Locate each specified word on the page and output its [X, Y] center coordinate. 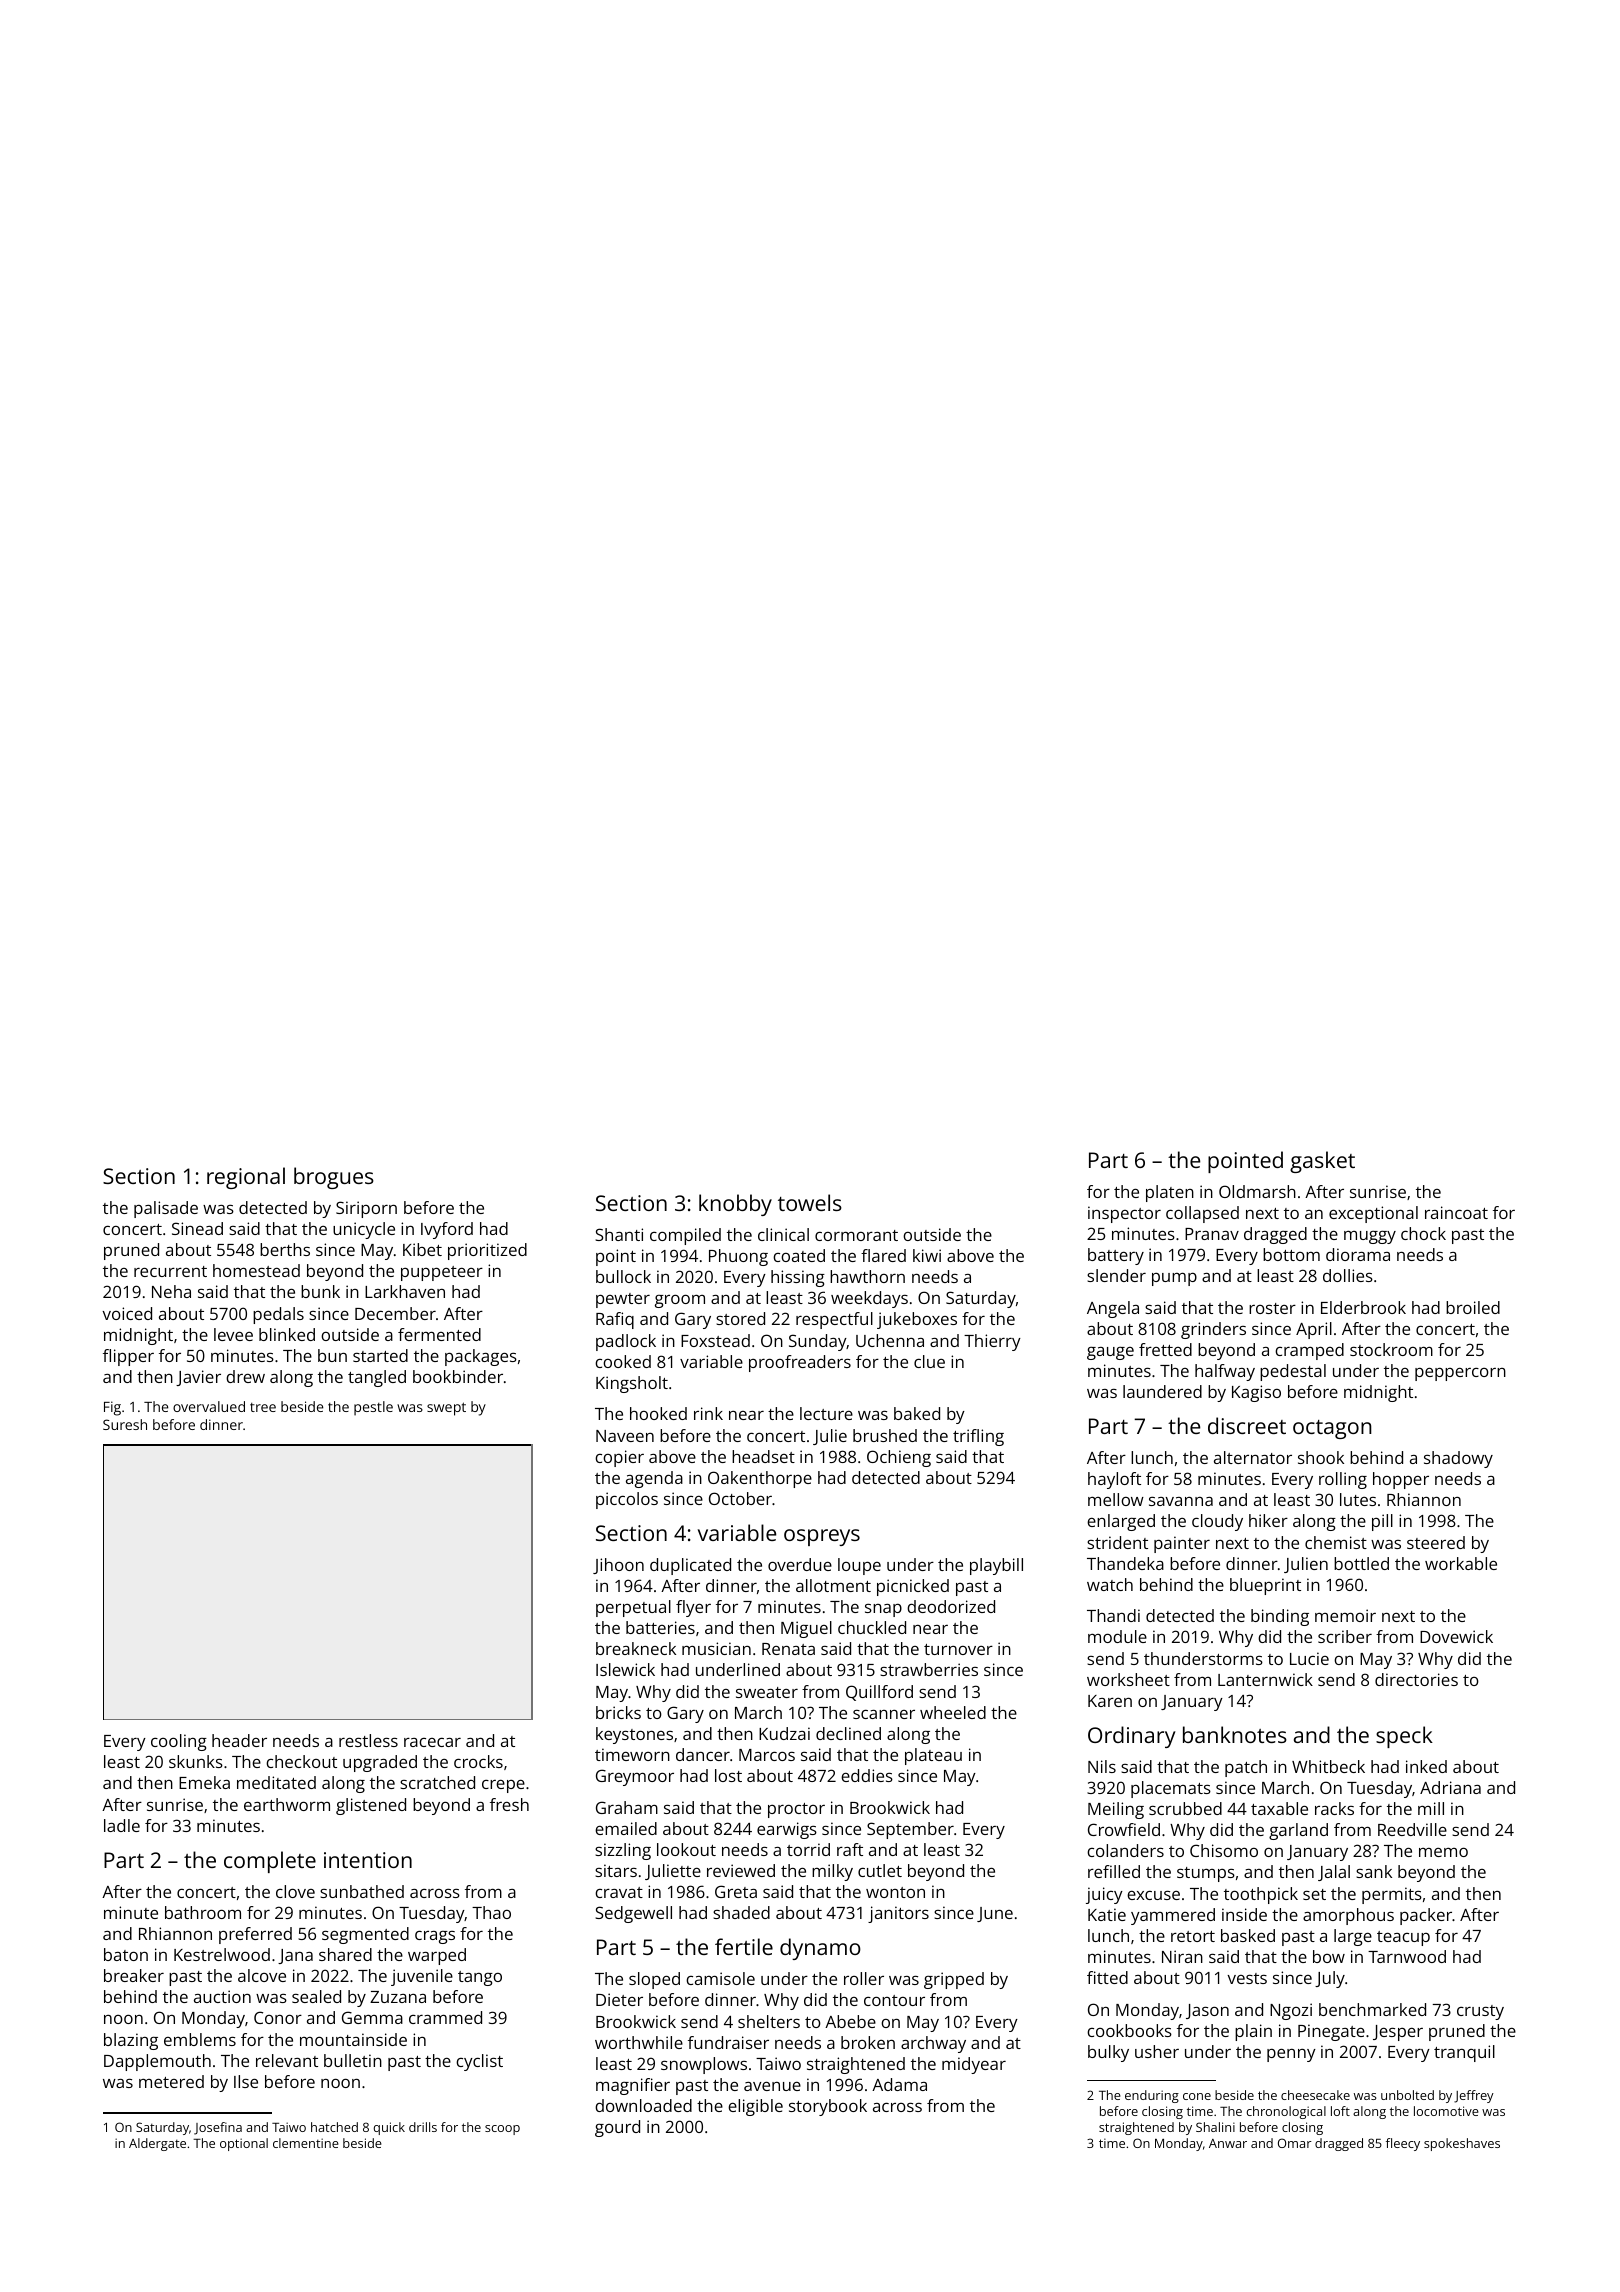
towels [810, 1202]
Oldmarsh [1257, 1191]
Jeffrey [1474, 2096]
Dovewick [1456, 1636]
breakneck [636, 1648]
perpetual [633, 1608]
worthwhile [639, 2042]
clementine [306, 2143]
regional [246, 1178]
